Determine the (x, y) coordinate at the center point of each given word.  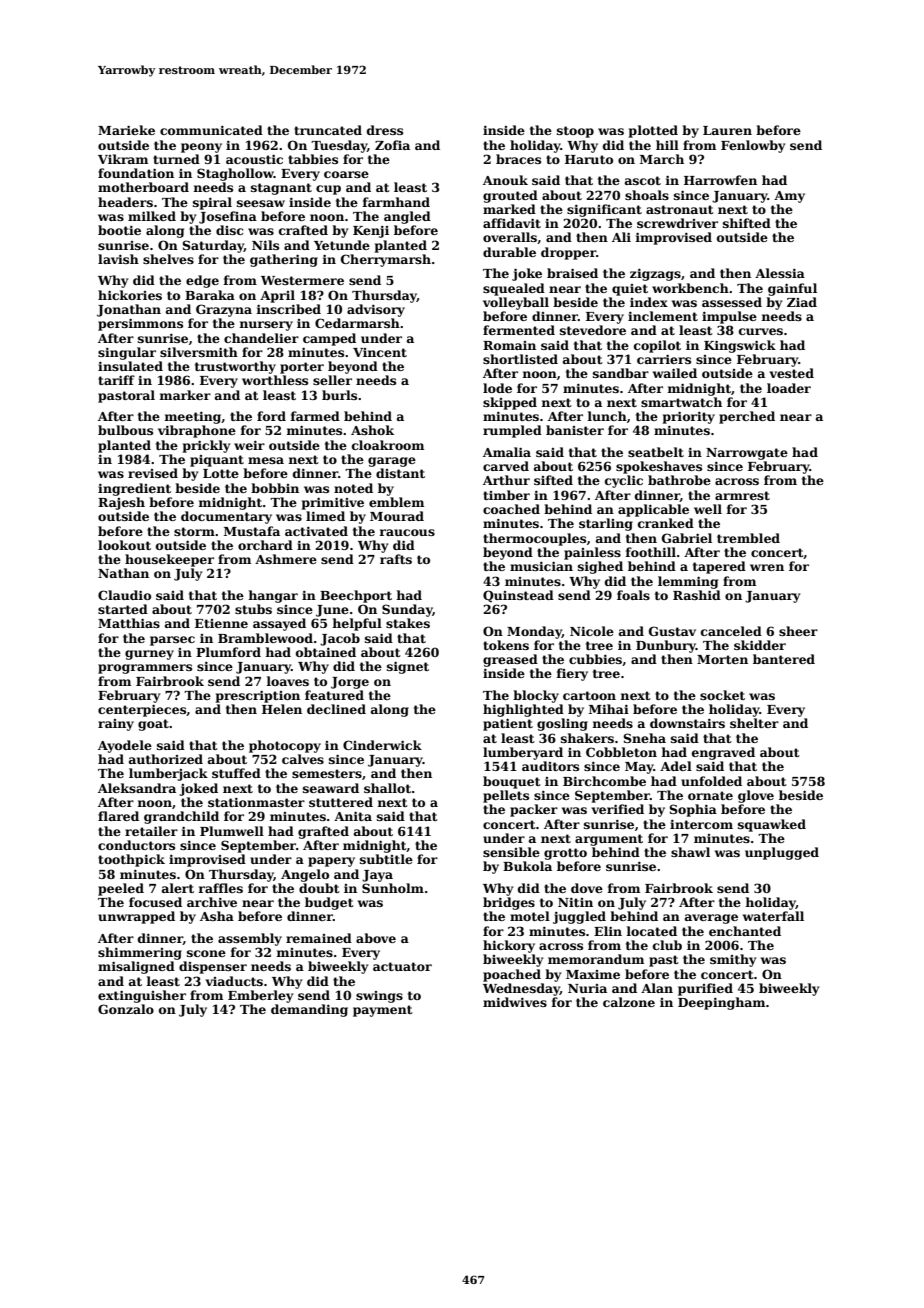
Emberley (260, 996)
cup (328, 190)
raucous (407, 532)
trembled (748, 538)
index (649, 302)
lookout (124, 545)
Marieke (126, 130)
